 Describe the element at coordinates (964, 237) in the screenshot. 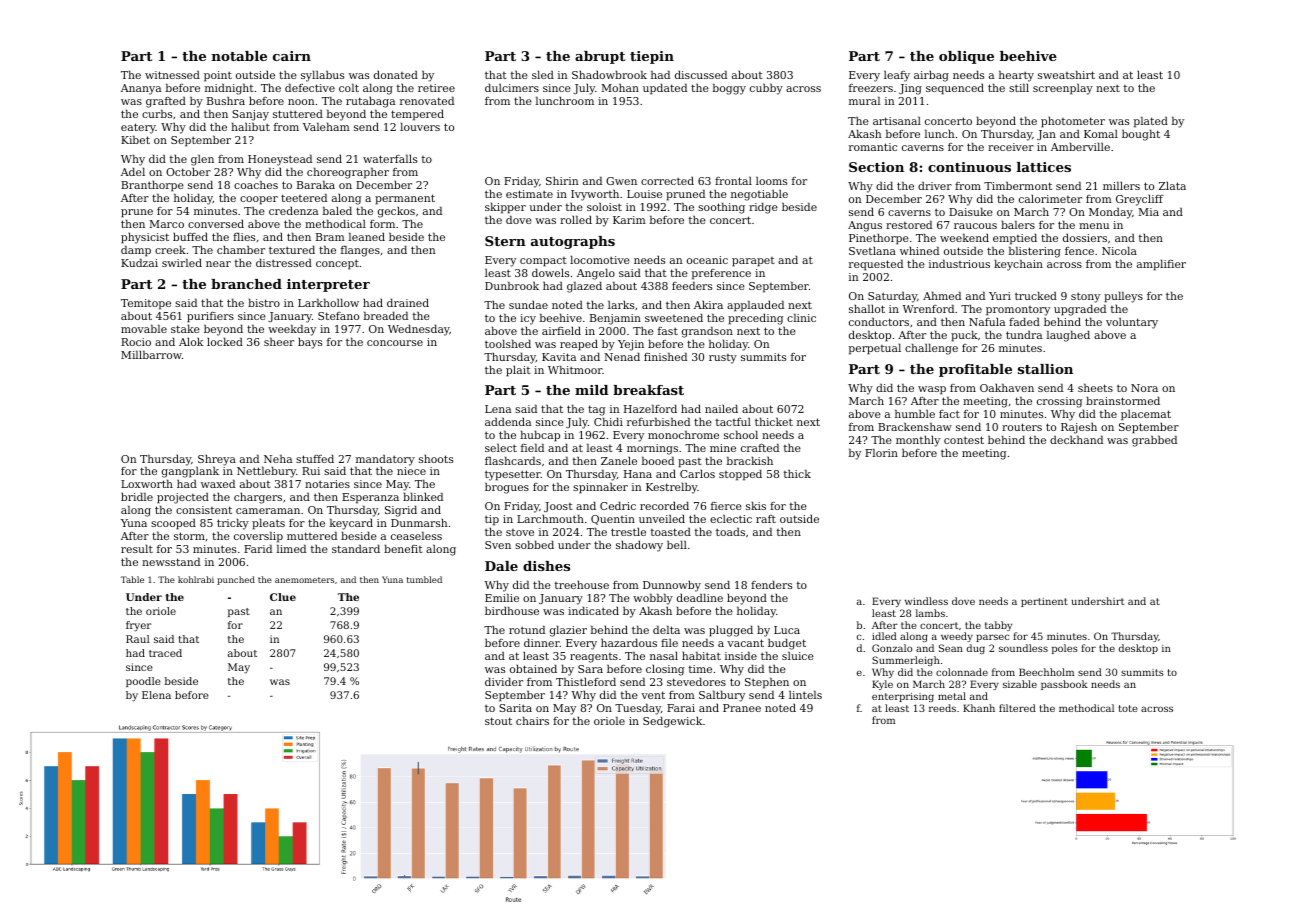

I see `weekend` at that location.
